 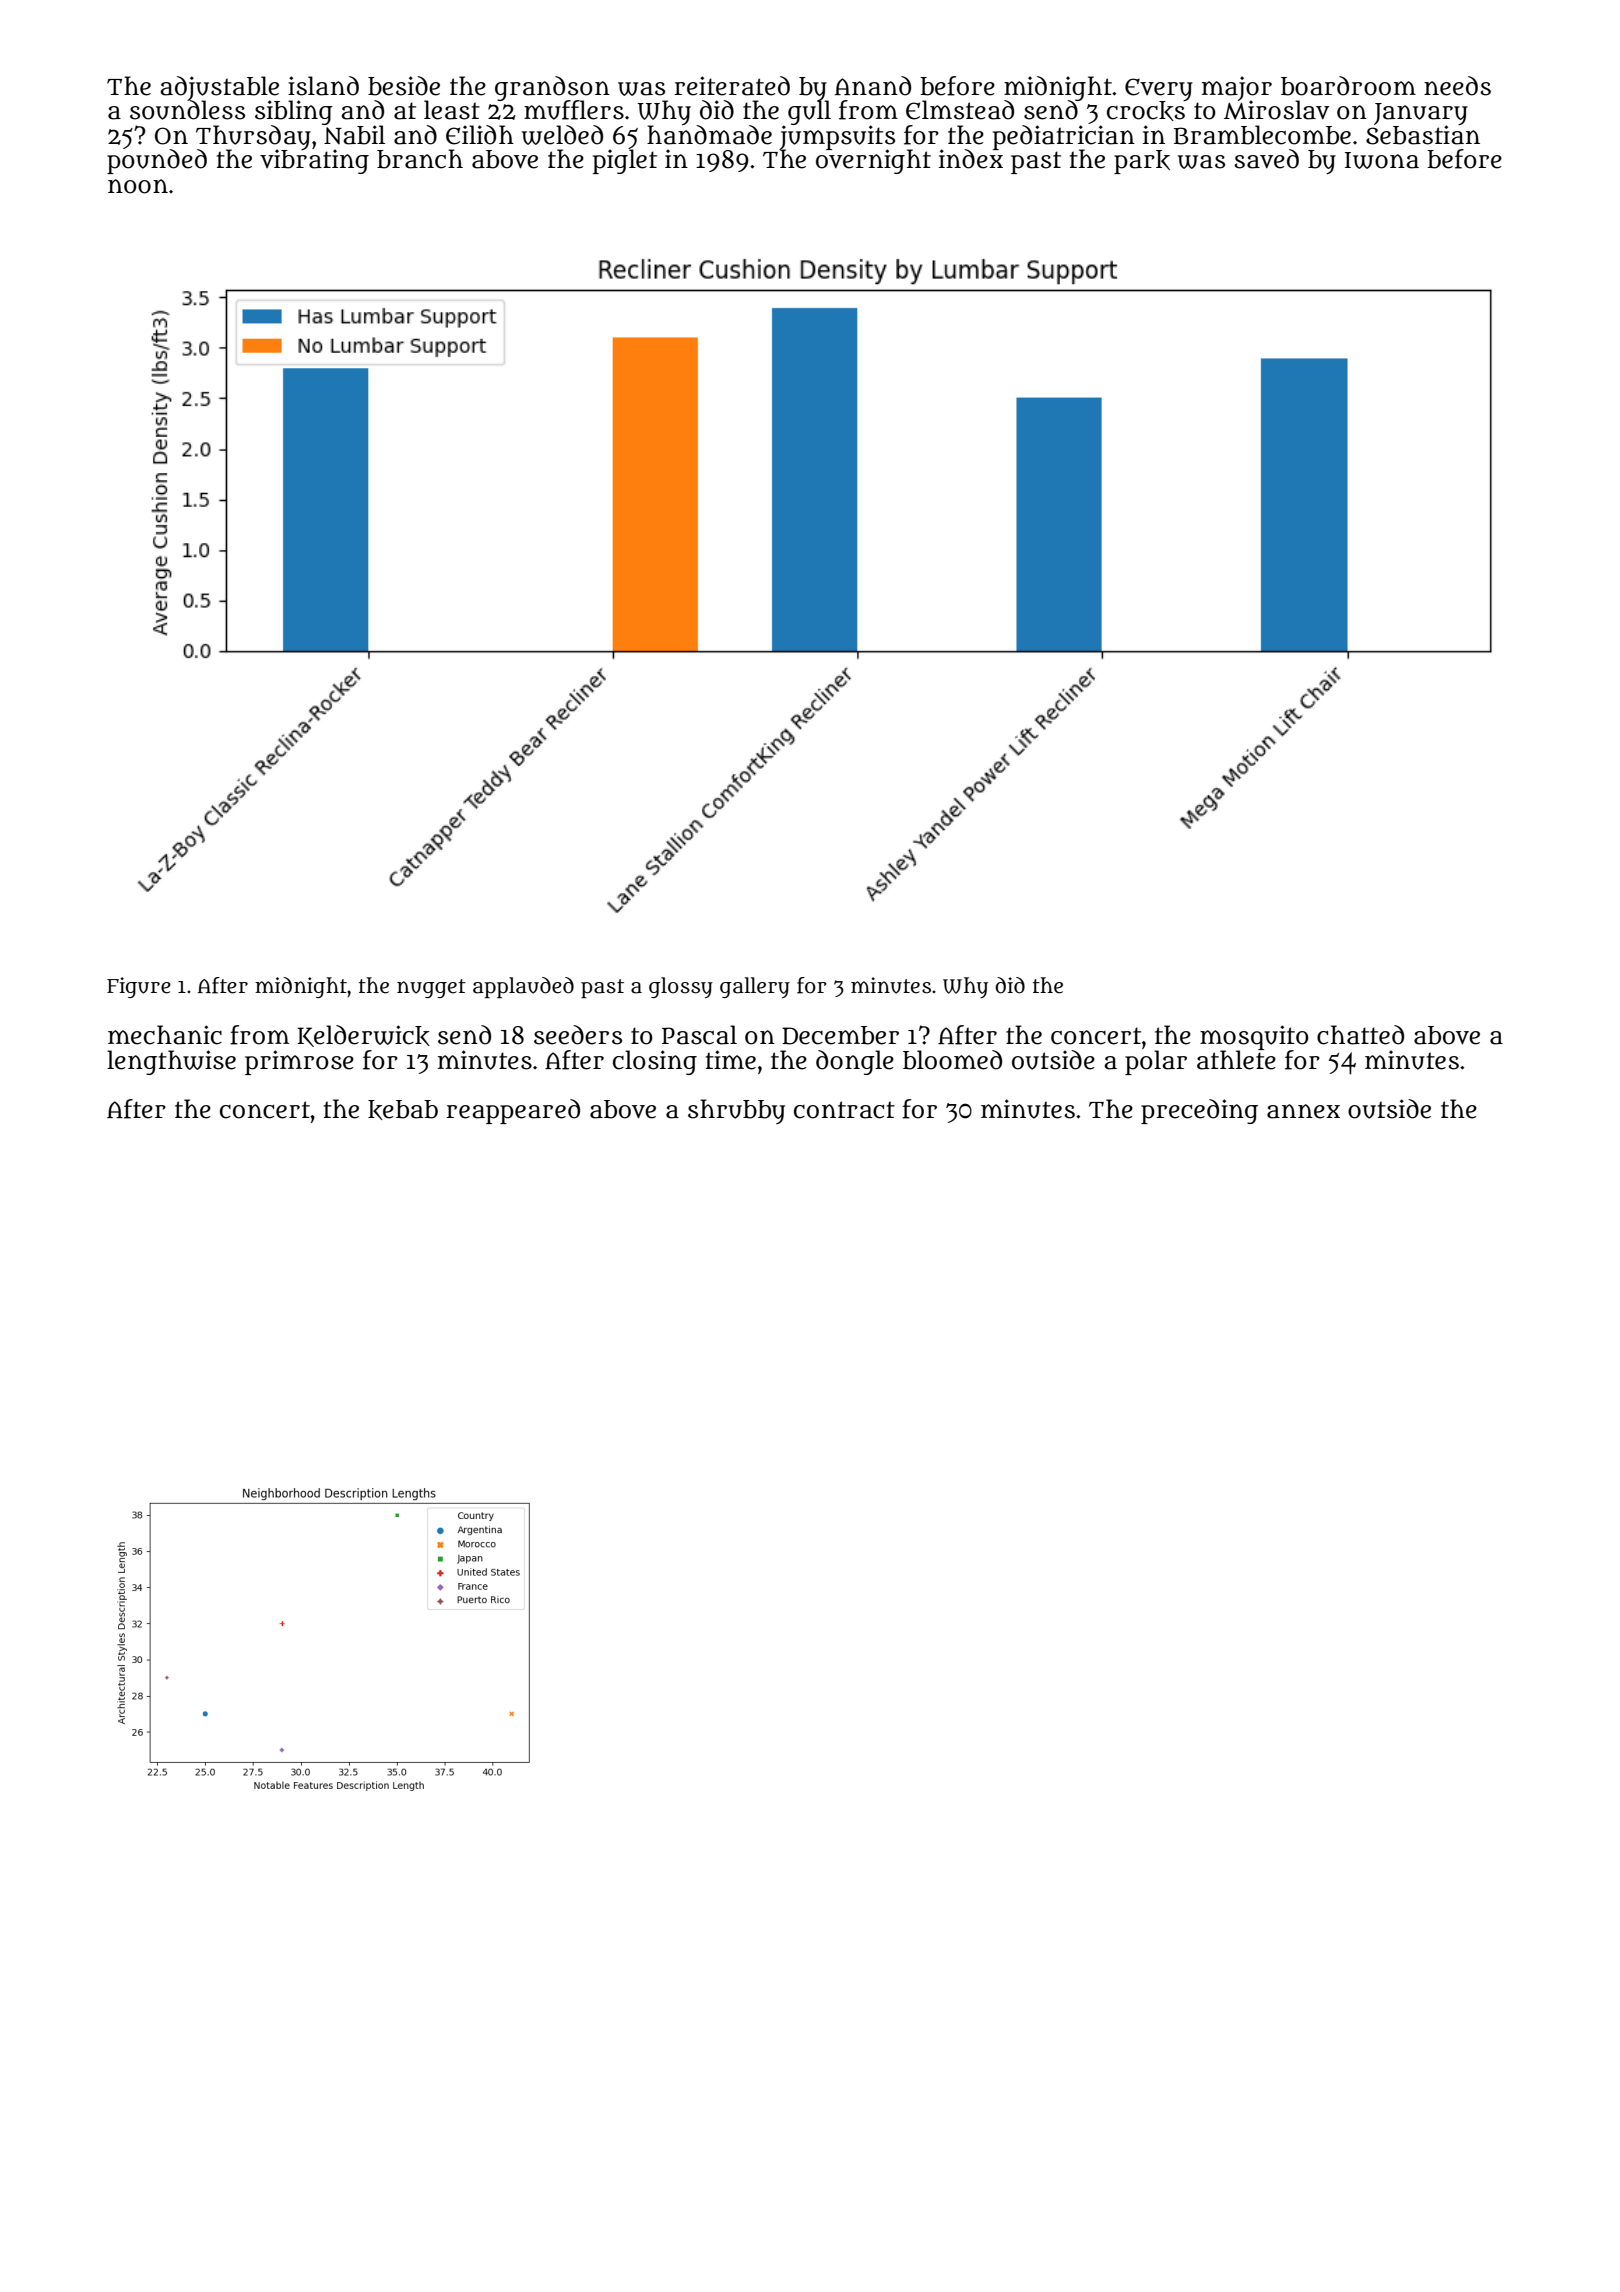 I want to click on glossy, so click(x=681, y=988).
